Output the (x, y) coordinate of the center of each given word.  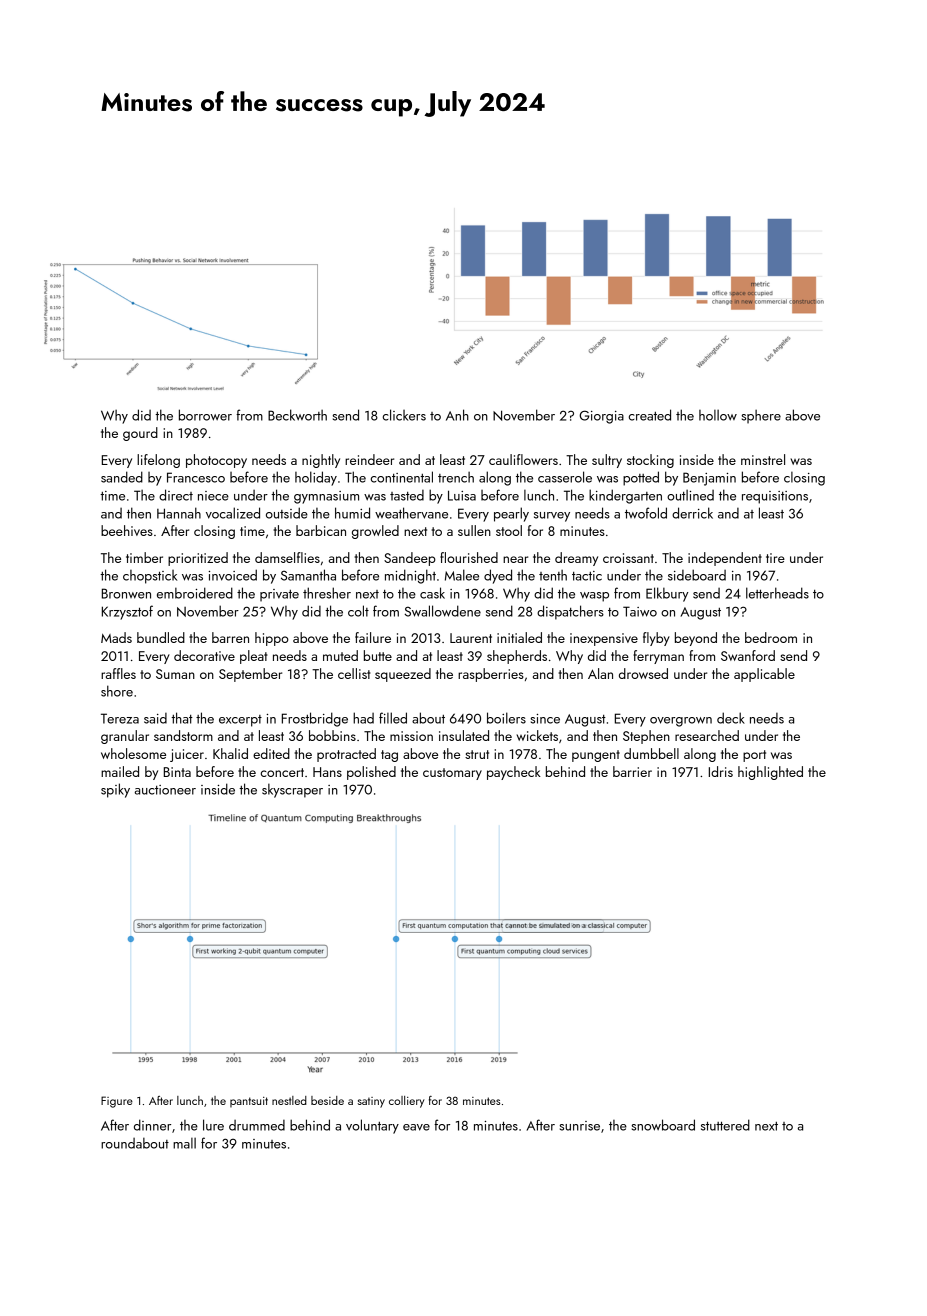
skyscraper (292, 790)
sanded (122, 477)
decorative (204, 655)
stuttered (725, 1125)
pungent (596, 756)
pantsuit (249, 1102)
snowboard (663, 1125)
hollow (718, 415)
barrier (632, 771)
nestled (289, 1100)
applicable (764, 675)
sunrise (580, 1126)
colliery (407, 1102)
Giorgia (601, 417)
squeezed (403, 675)
